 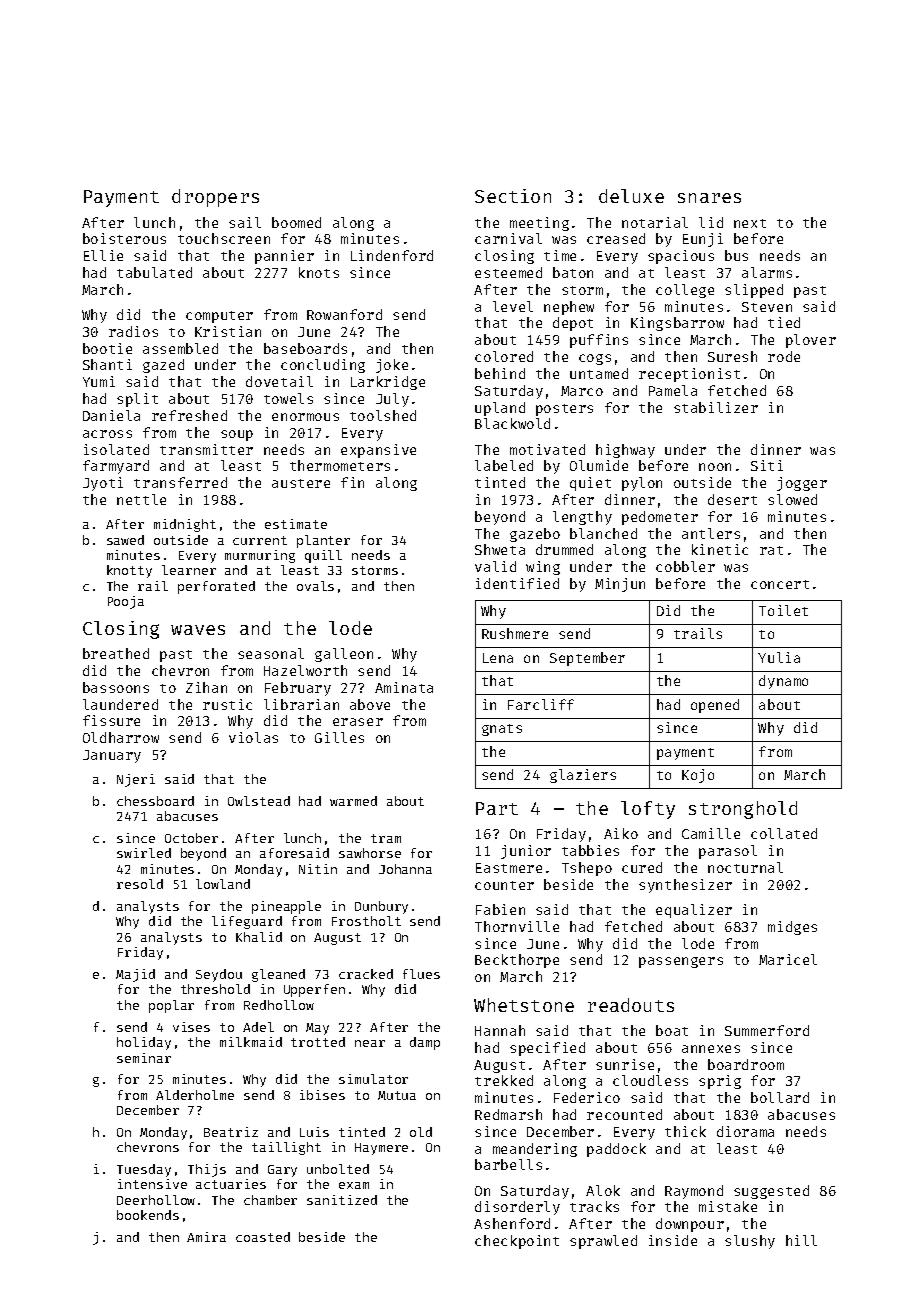 What do you see at coordinates (116, 653) in the page?
I see `breathed` at bounding box center [116, 653].
